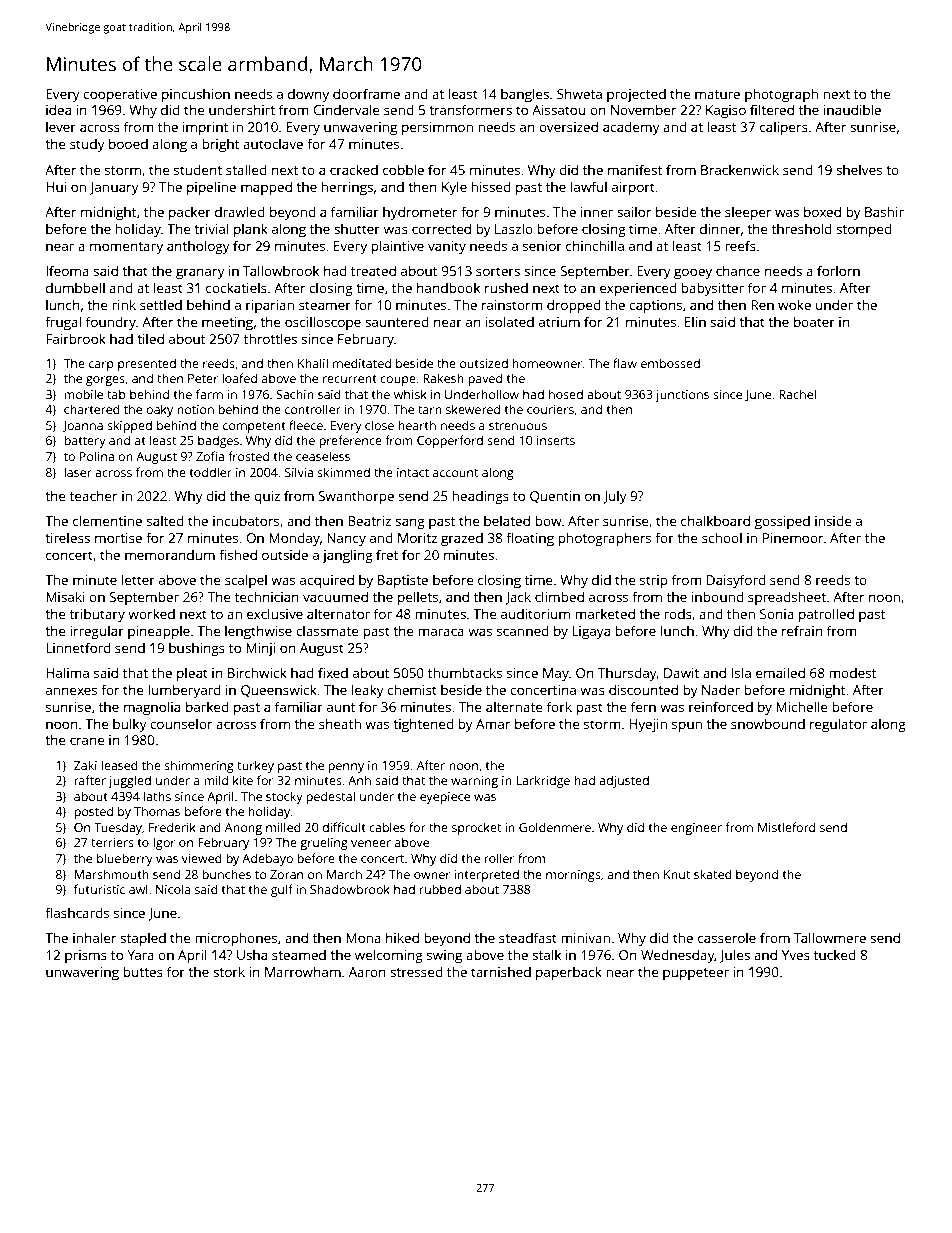 This document has height=1233, width=952. Describe the element at coordinates (412, 689) in the document. I see `chemist` at that location.
